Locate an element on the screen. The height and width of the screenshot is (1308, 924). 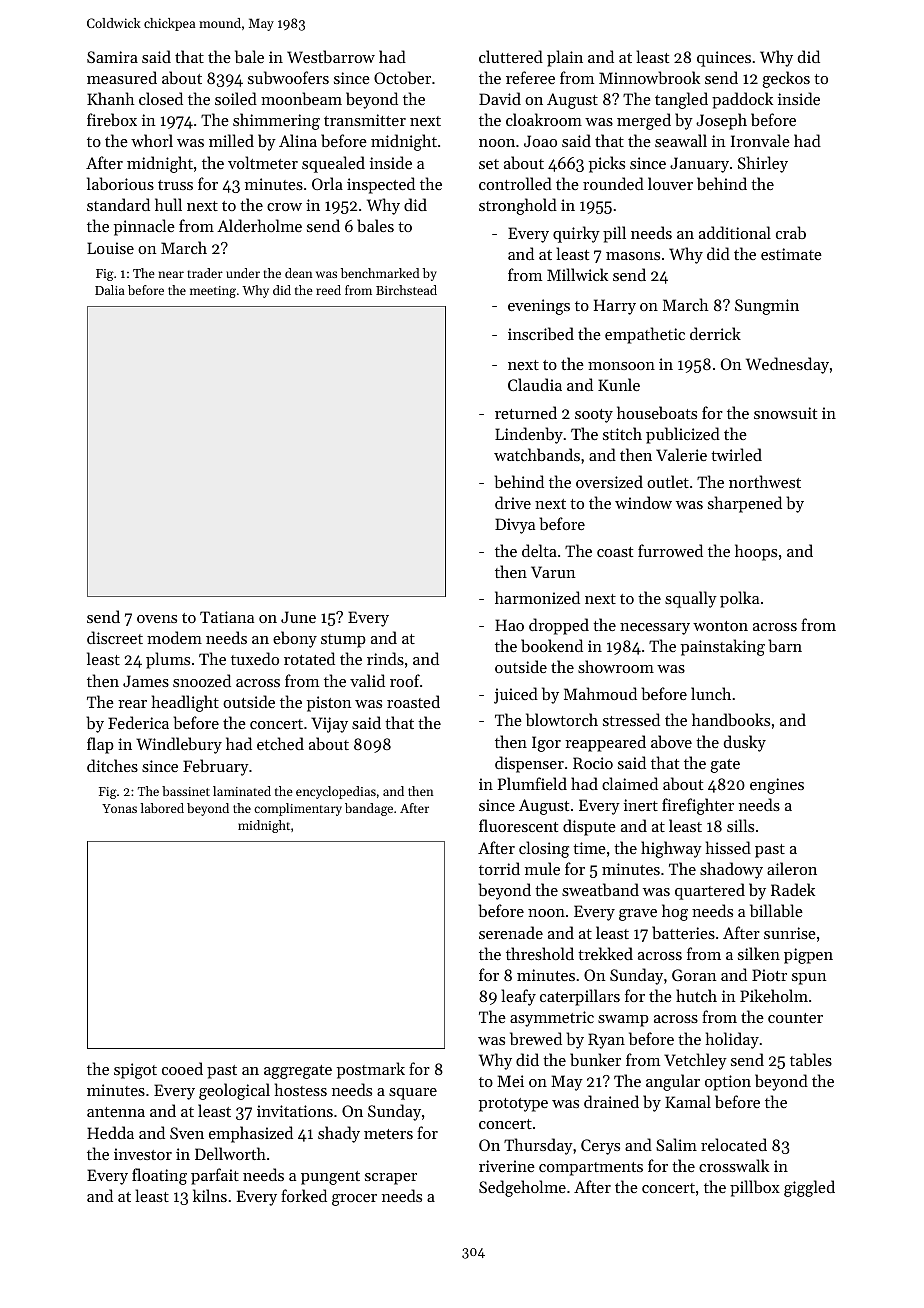
Mei is located at coordinates (510, 1081).
